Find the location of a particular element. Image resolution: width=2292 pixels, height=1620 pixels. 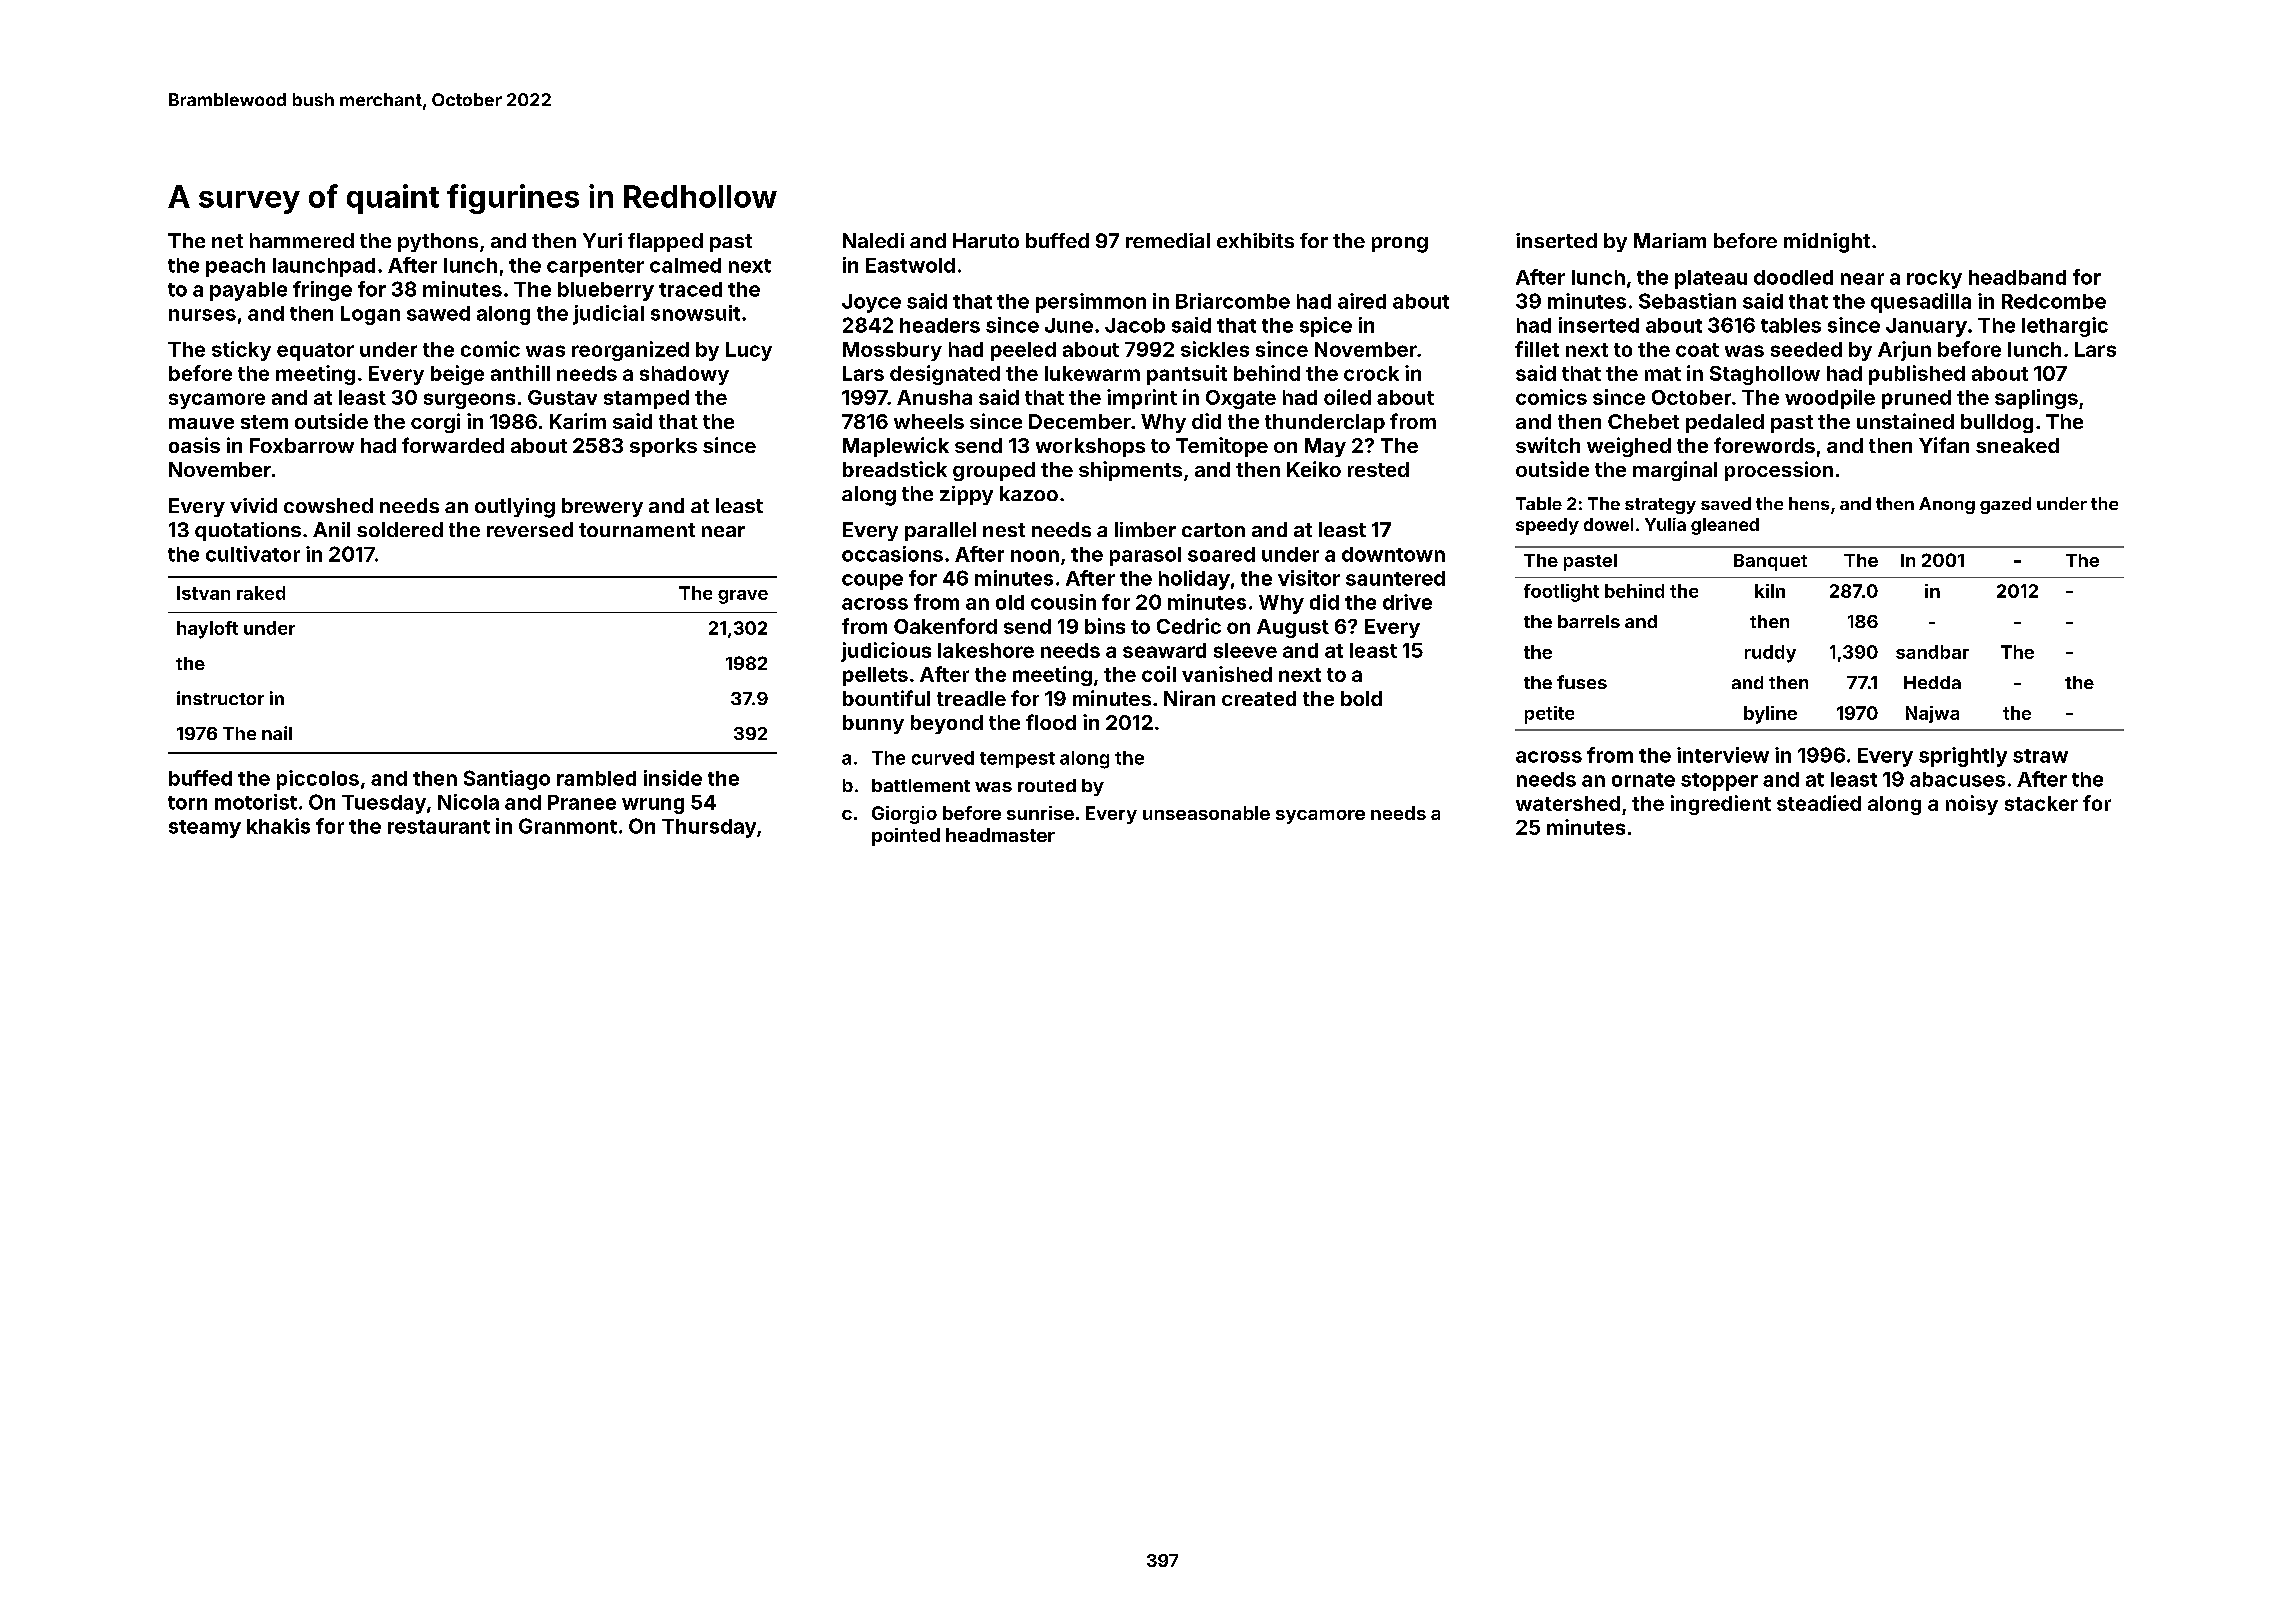

nail is located at coordinates (277, 733).
